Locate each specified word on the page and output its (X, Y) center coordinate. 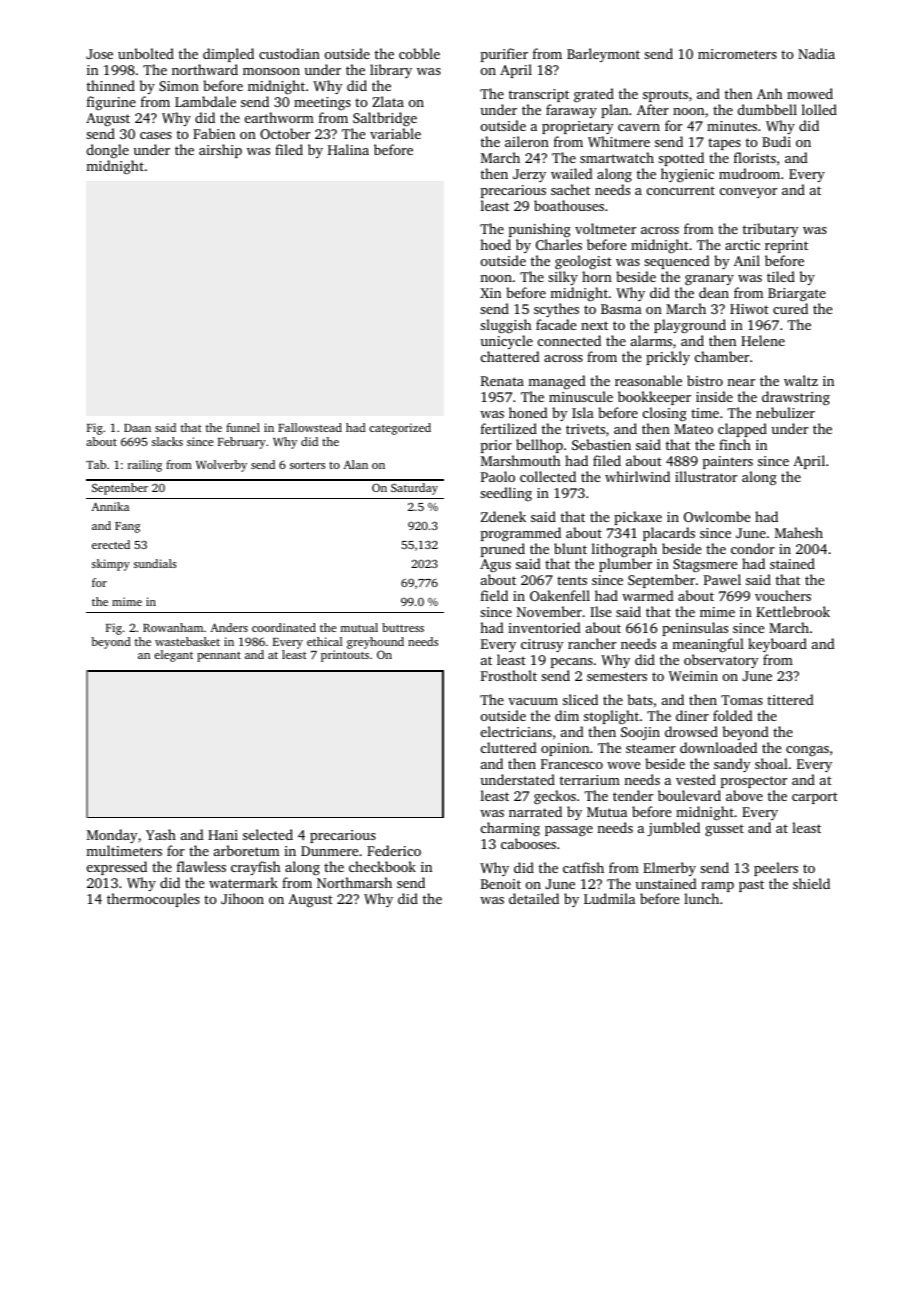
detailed (534, 898)
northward (205, 69)
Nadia (816, 53)
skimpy (111, 565)
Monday (112, 836)
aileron (527, 141)
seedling (506, 494)
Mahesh (799, 532)
